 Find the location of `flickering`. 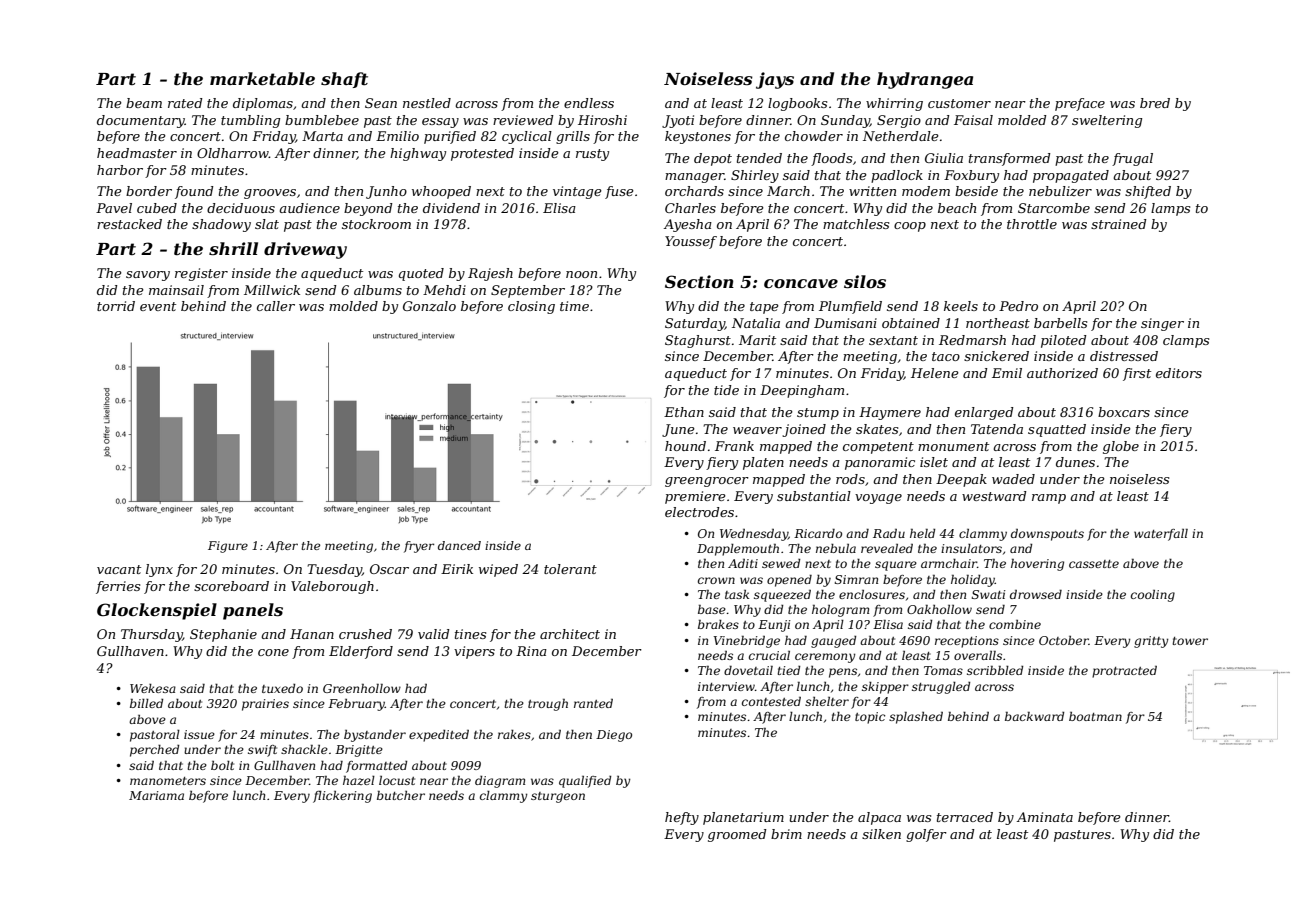

flickering is located at coordinates (342, 796).
